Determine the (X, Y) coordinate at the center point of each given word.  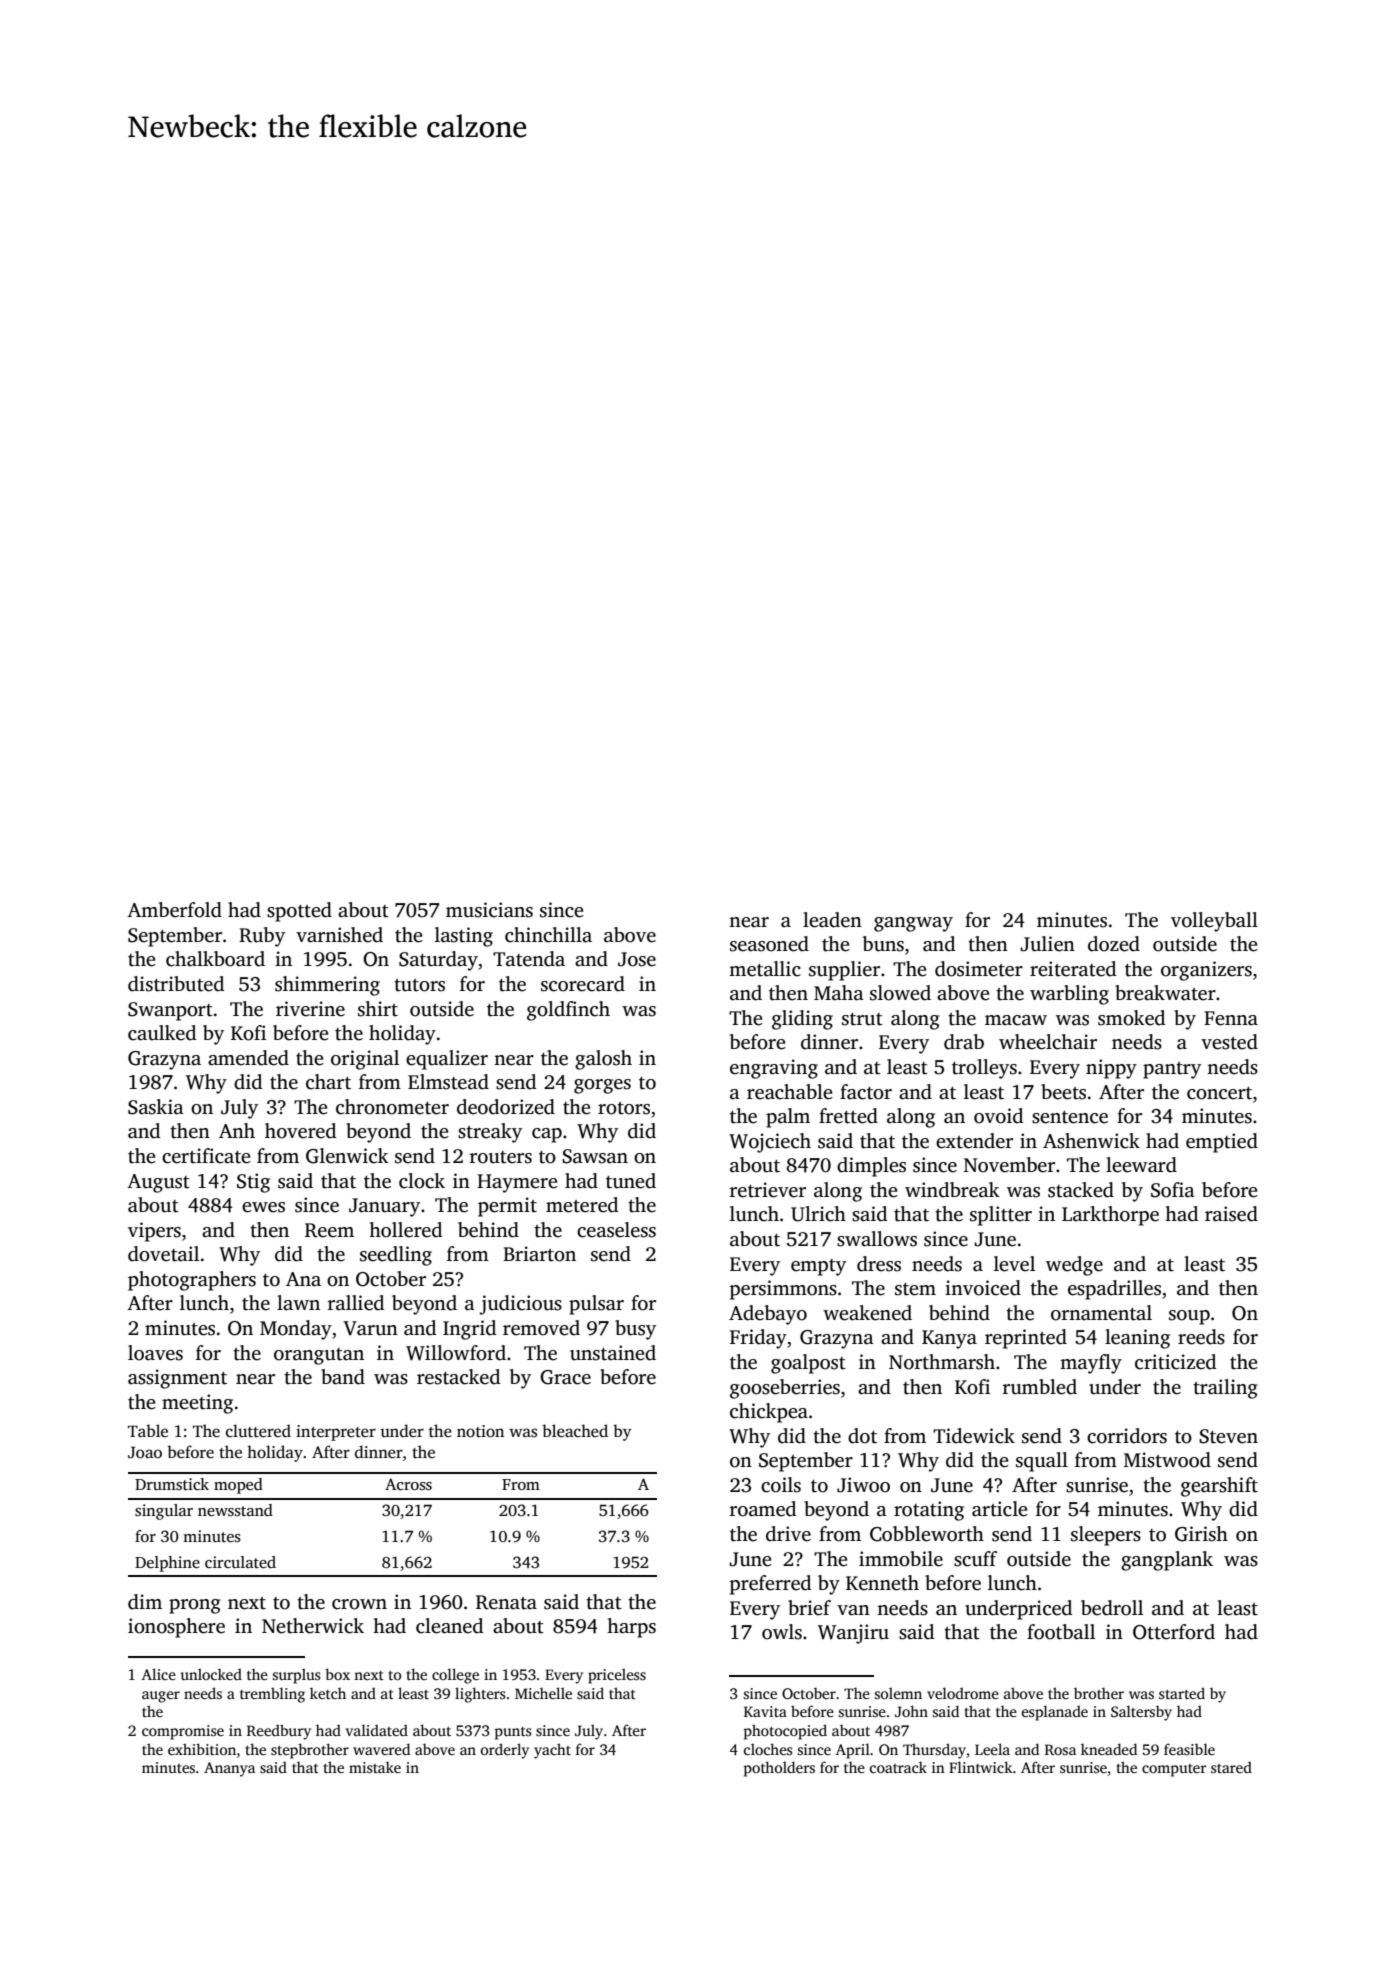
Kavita (765, 1711)
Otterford (1174, 1632)
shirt (378, 1009)
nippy (1111, 1069)
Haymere (517, 1183)
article (1000, 1509)
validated (377, 1730)
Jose (637, 959)
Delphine (167, 1564)
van (853, 1610)
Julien (1047, 944)
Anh (237, 1130)
